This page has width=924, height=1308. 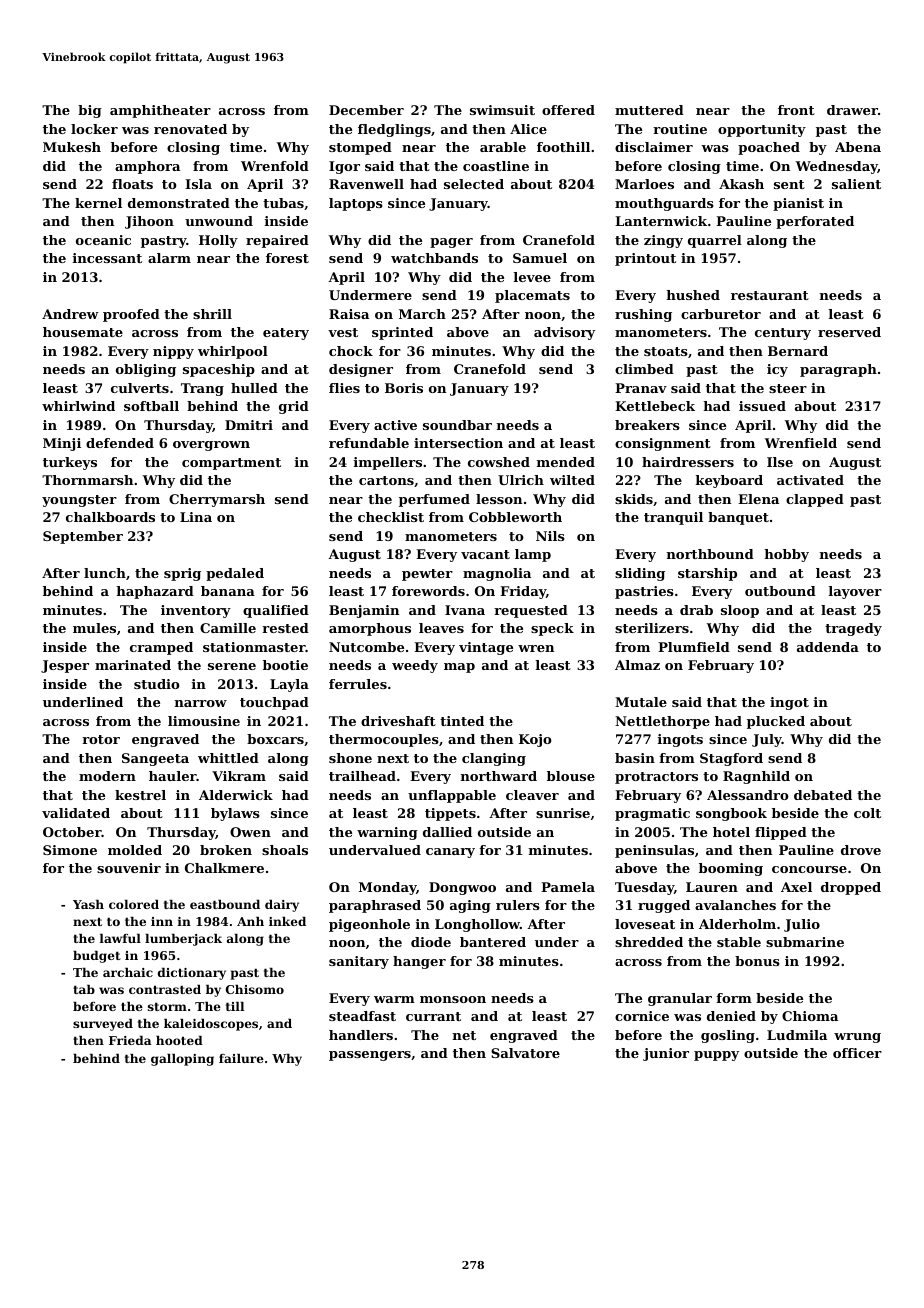 What do you see at coordinates (419, 962) in the page?
I see `hanger` at bounding box center [419, 962].
